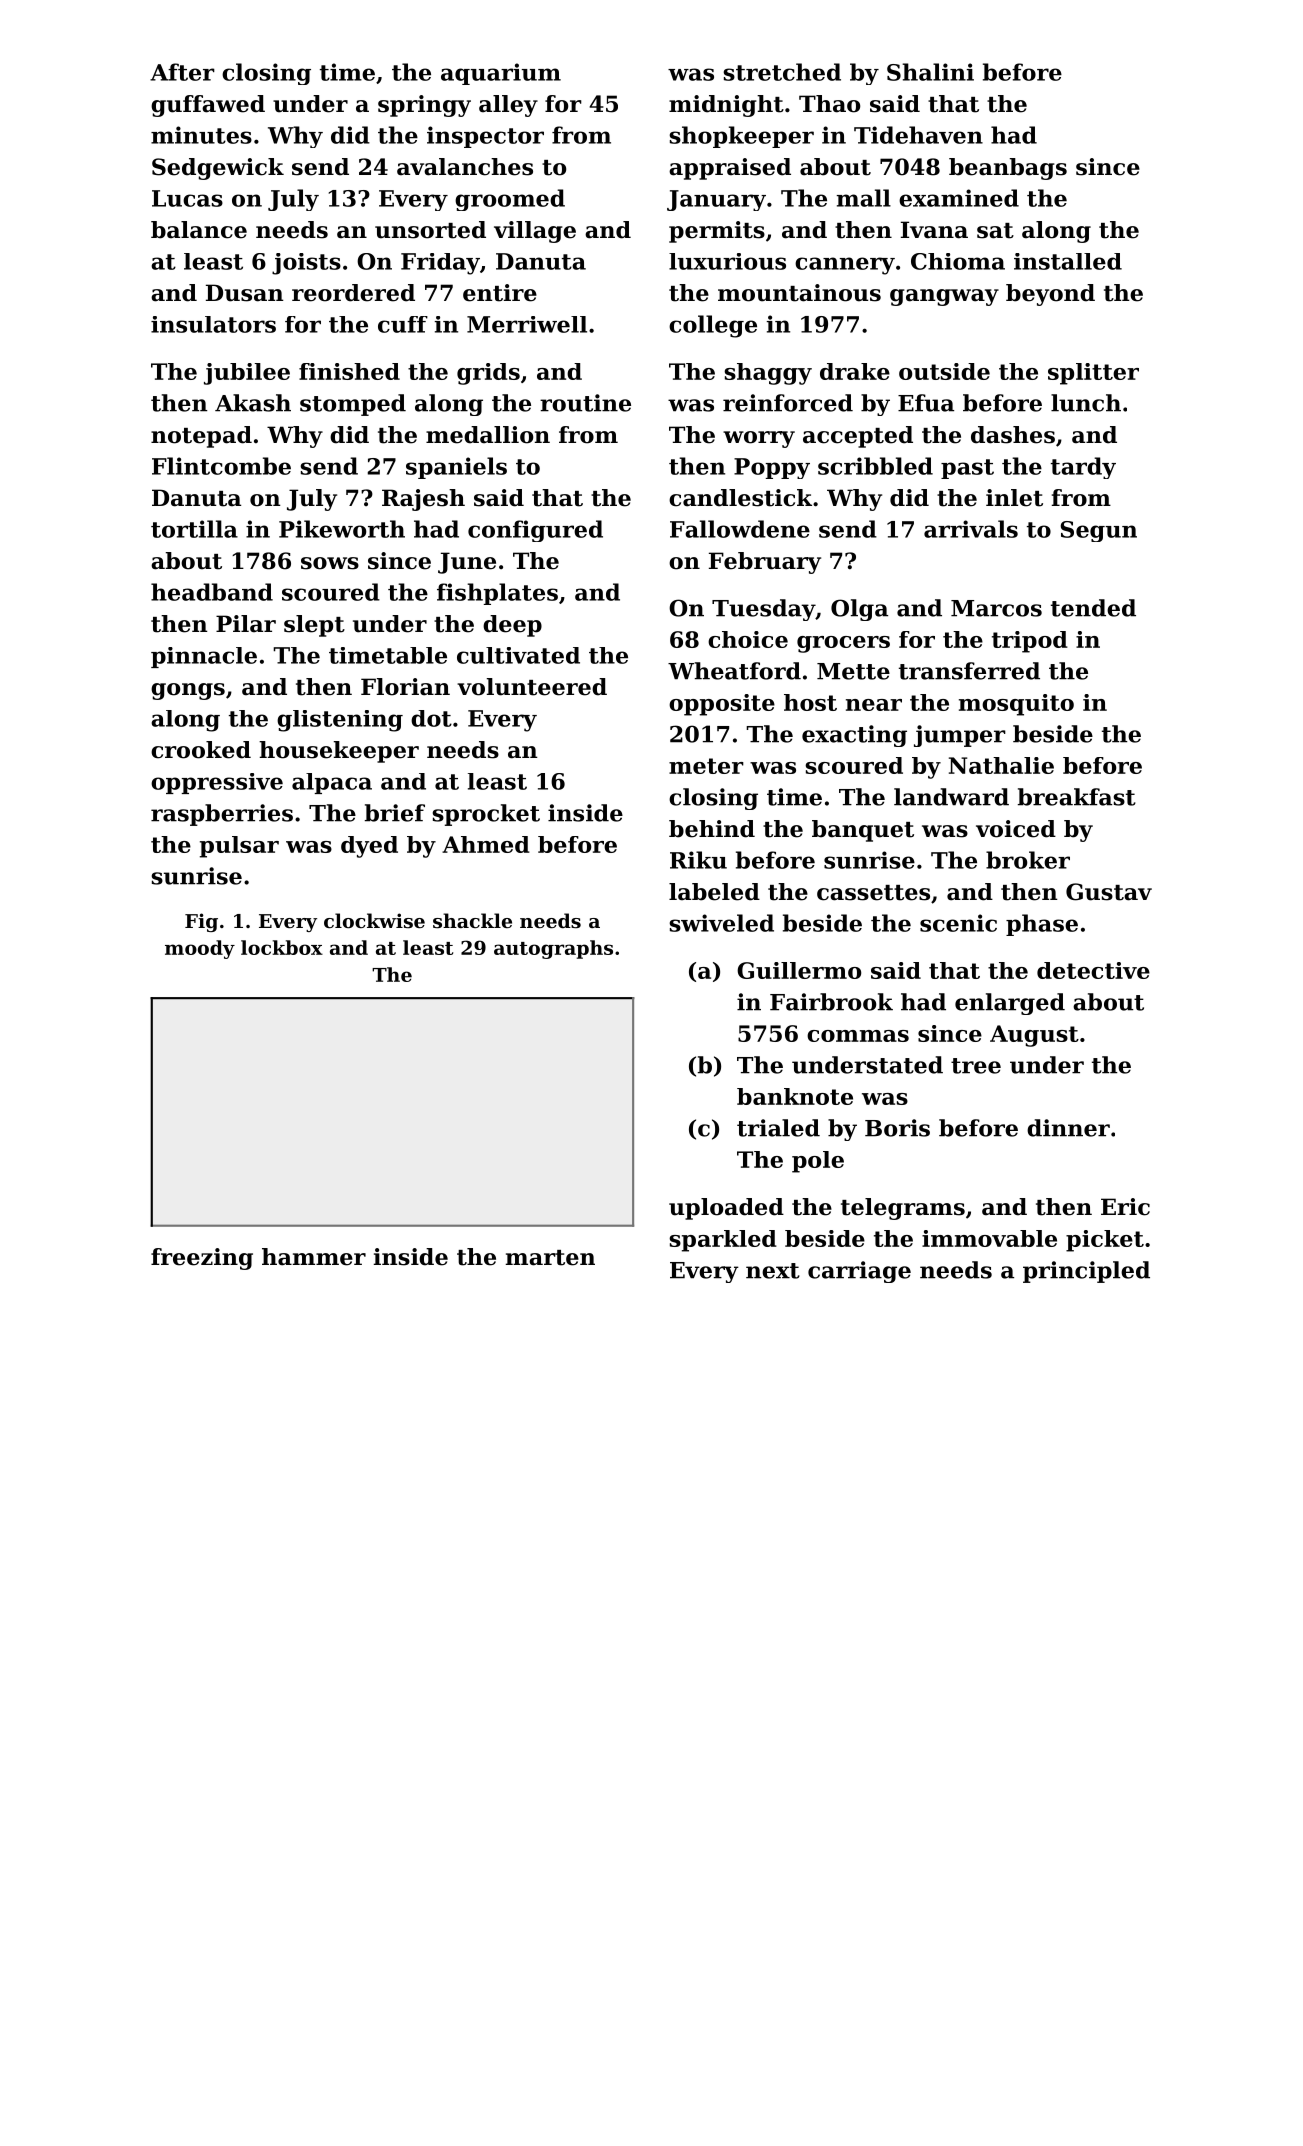  Describe the element at coordinates (726, 106) in the document. I see `midnight` at that location.
